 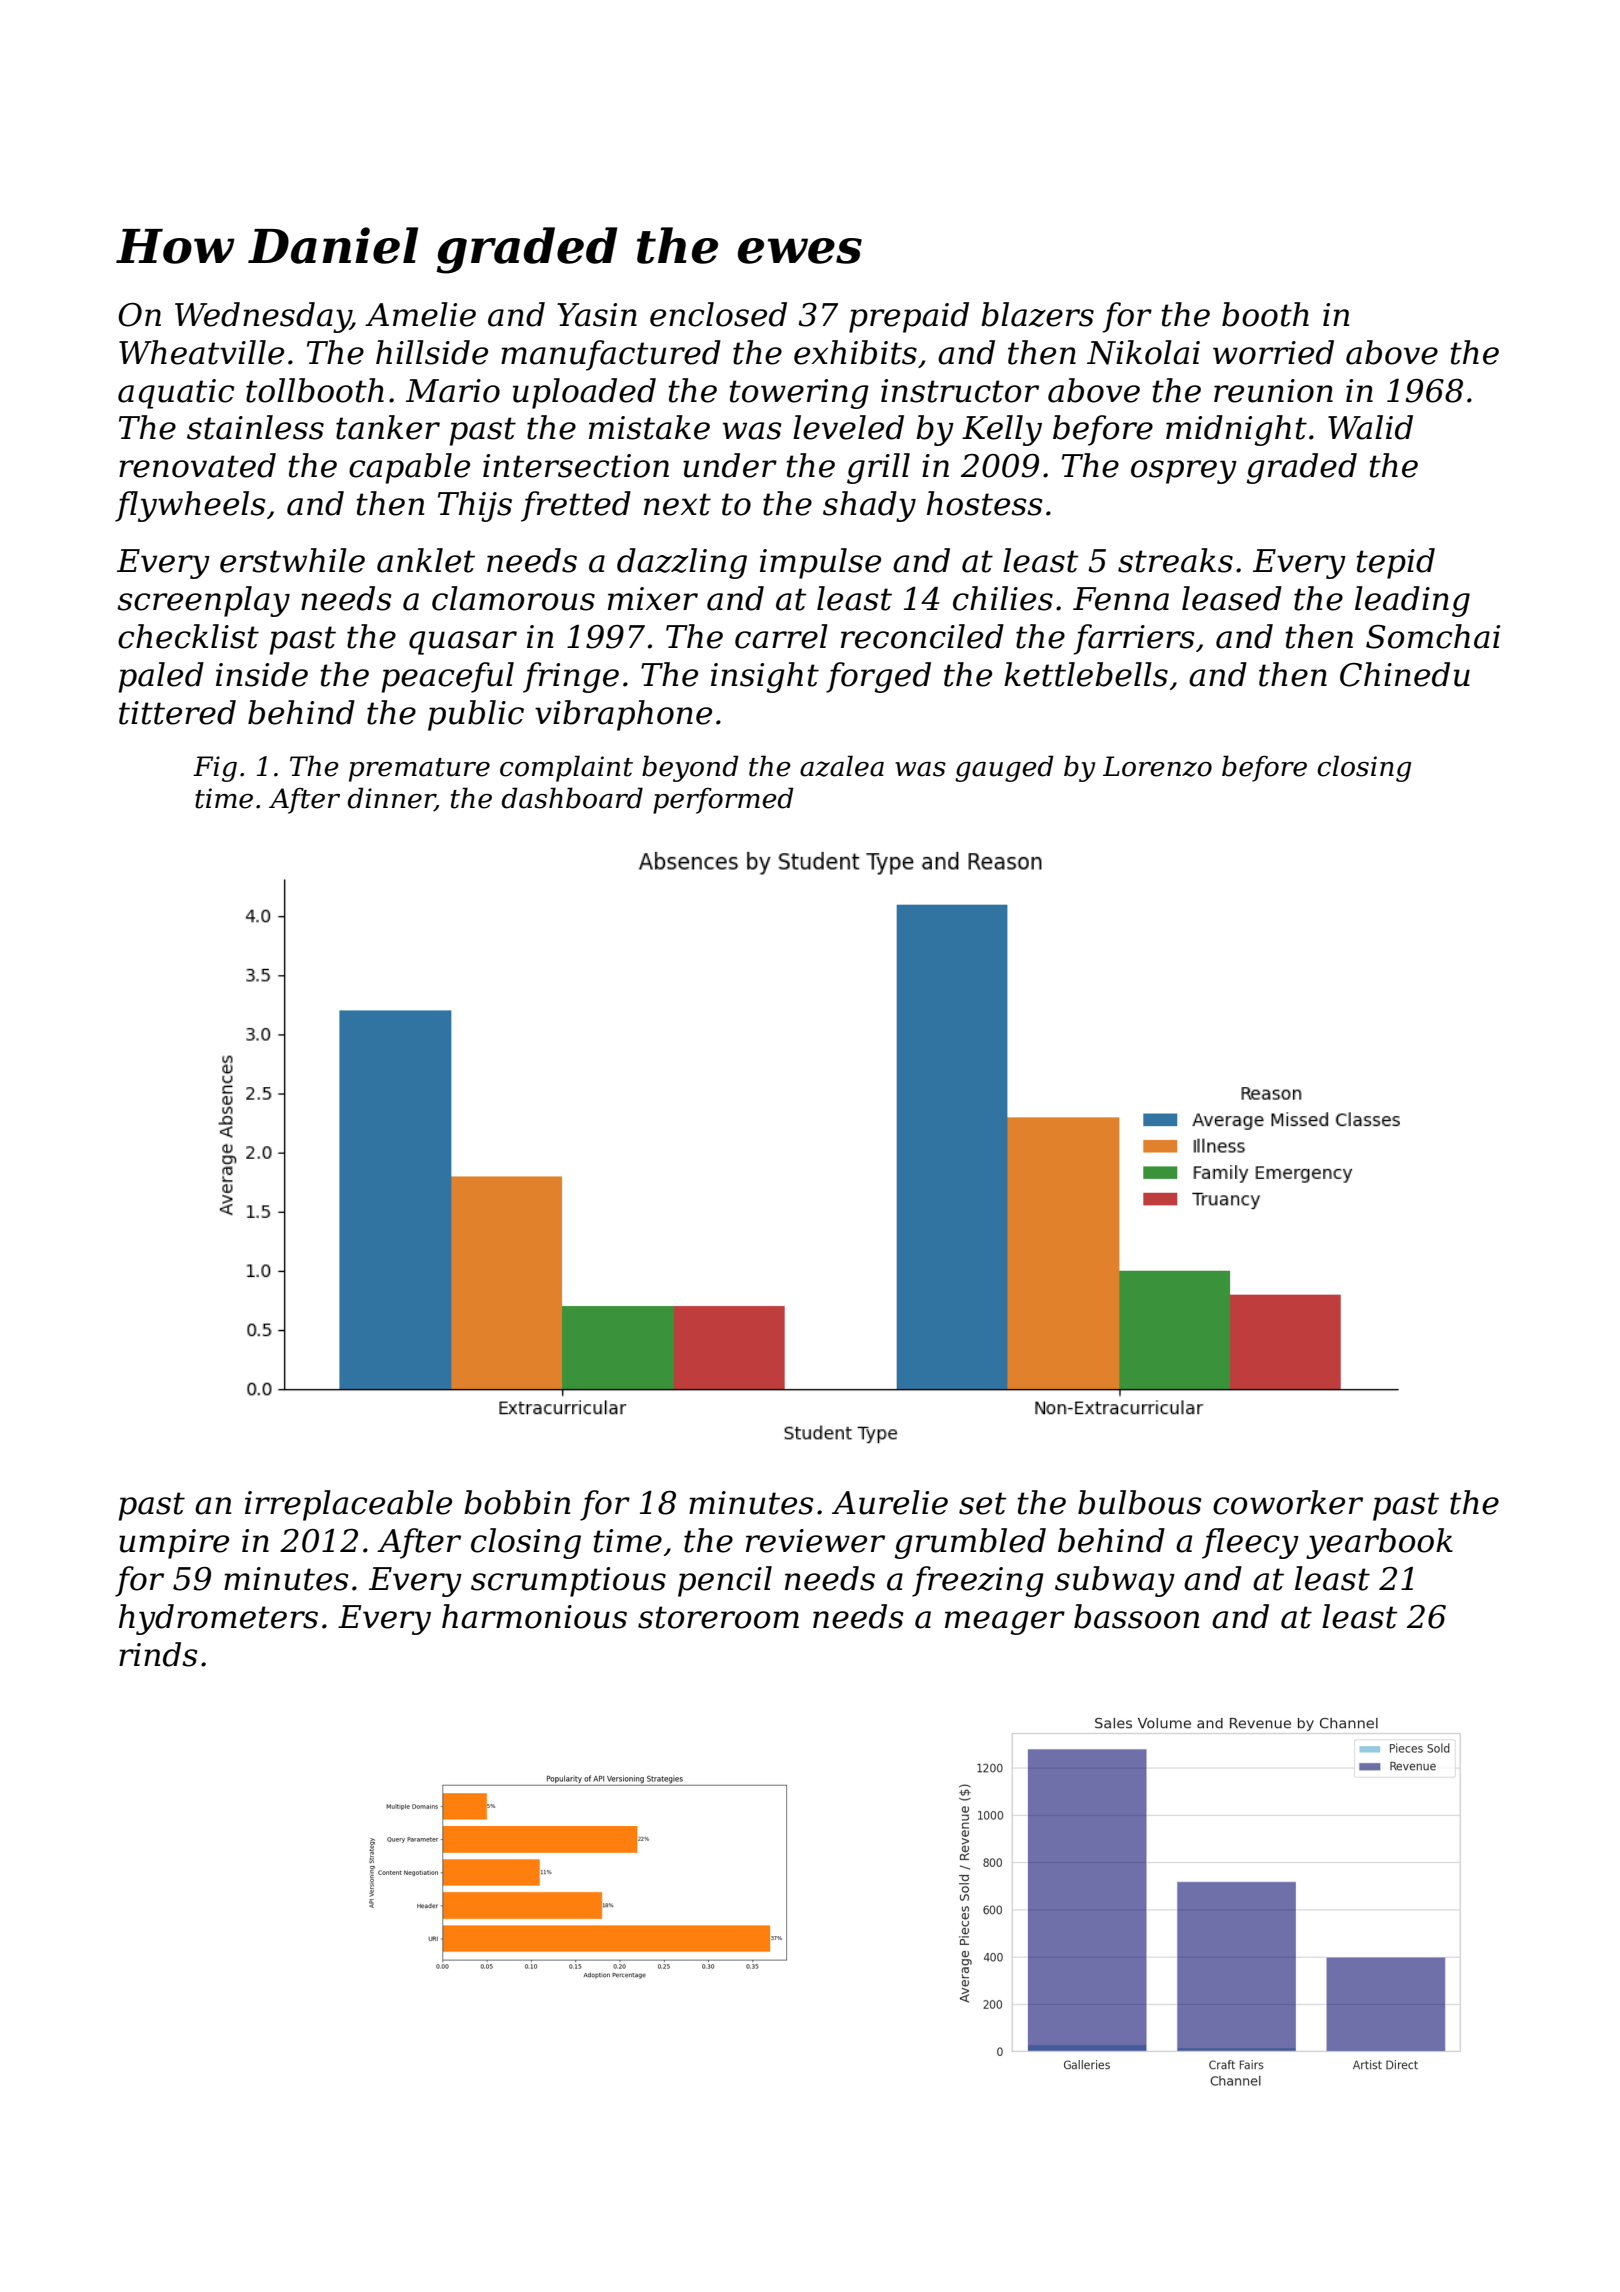 I want to click on Amelie, so click(x=420, y=314).
